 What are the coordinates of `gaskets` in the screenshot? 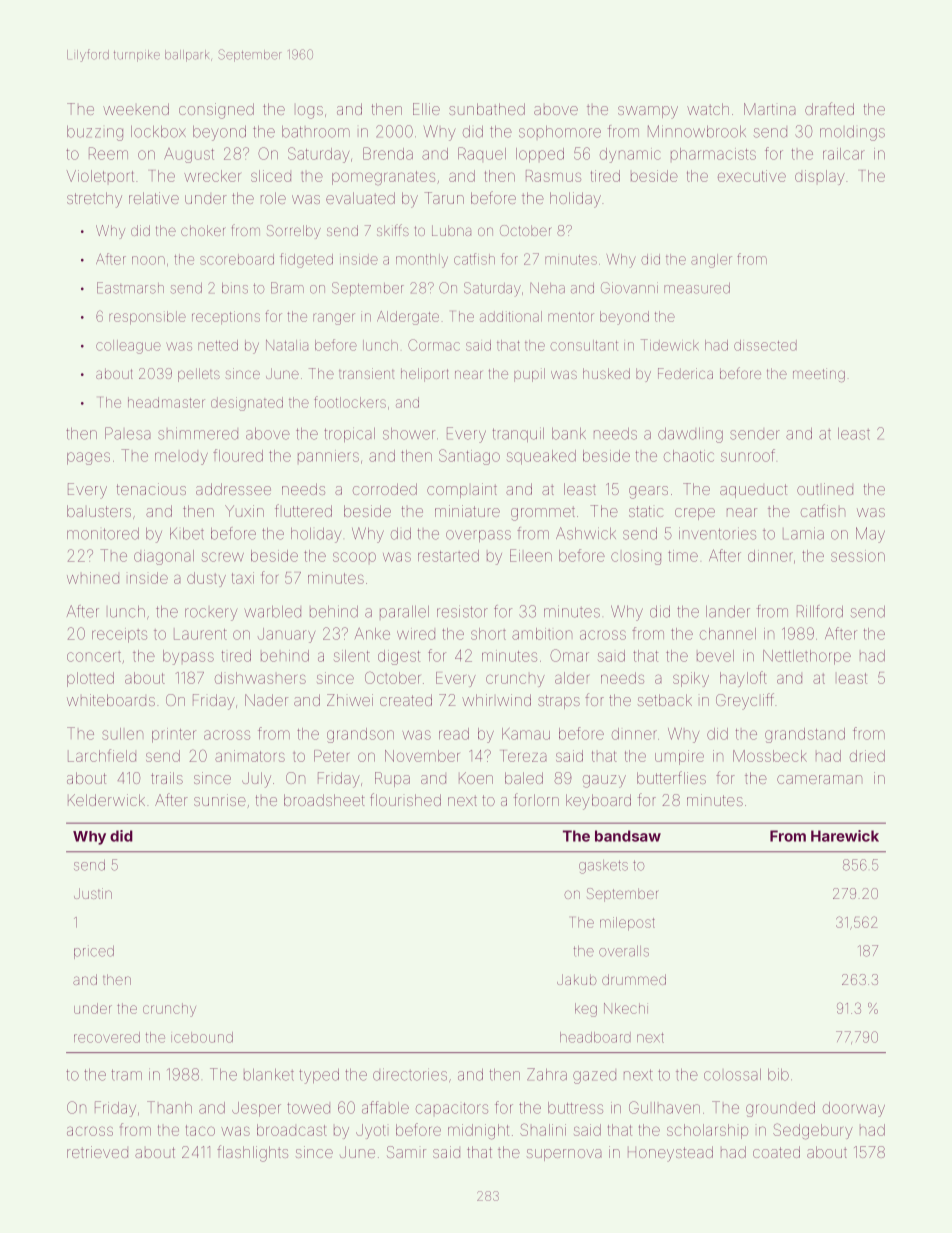 It's located at (603, 867).
